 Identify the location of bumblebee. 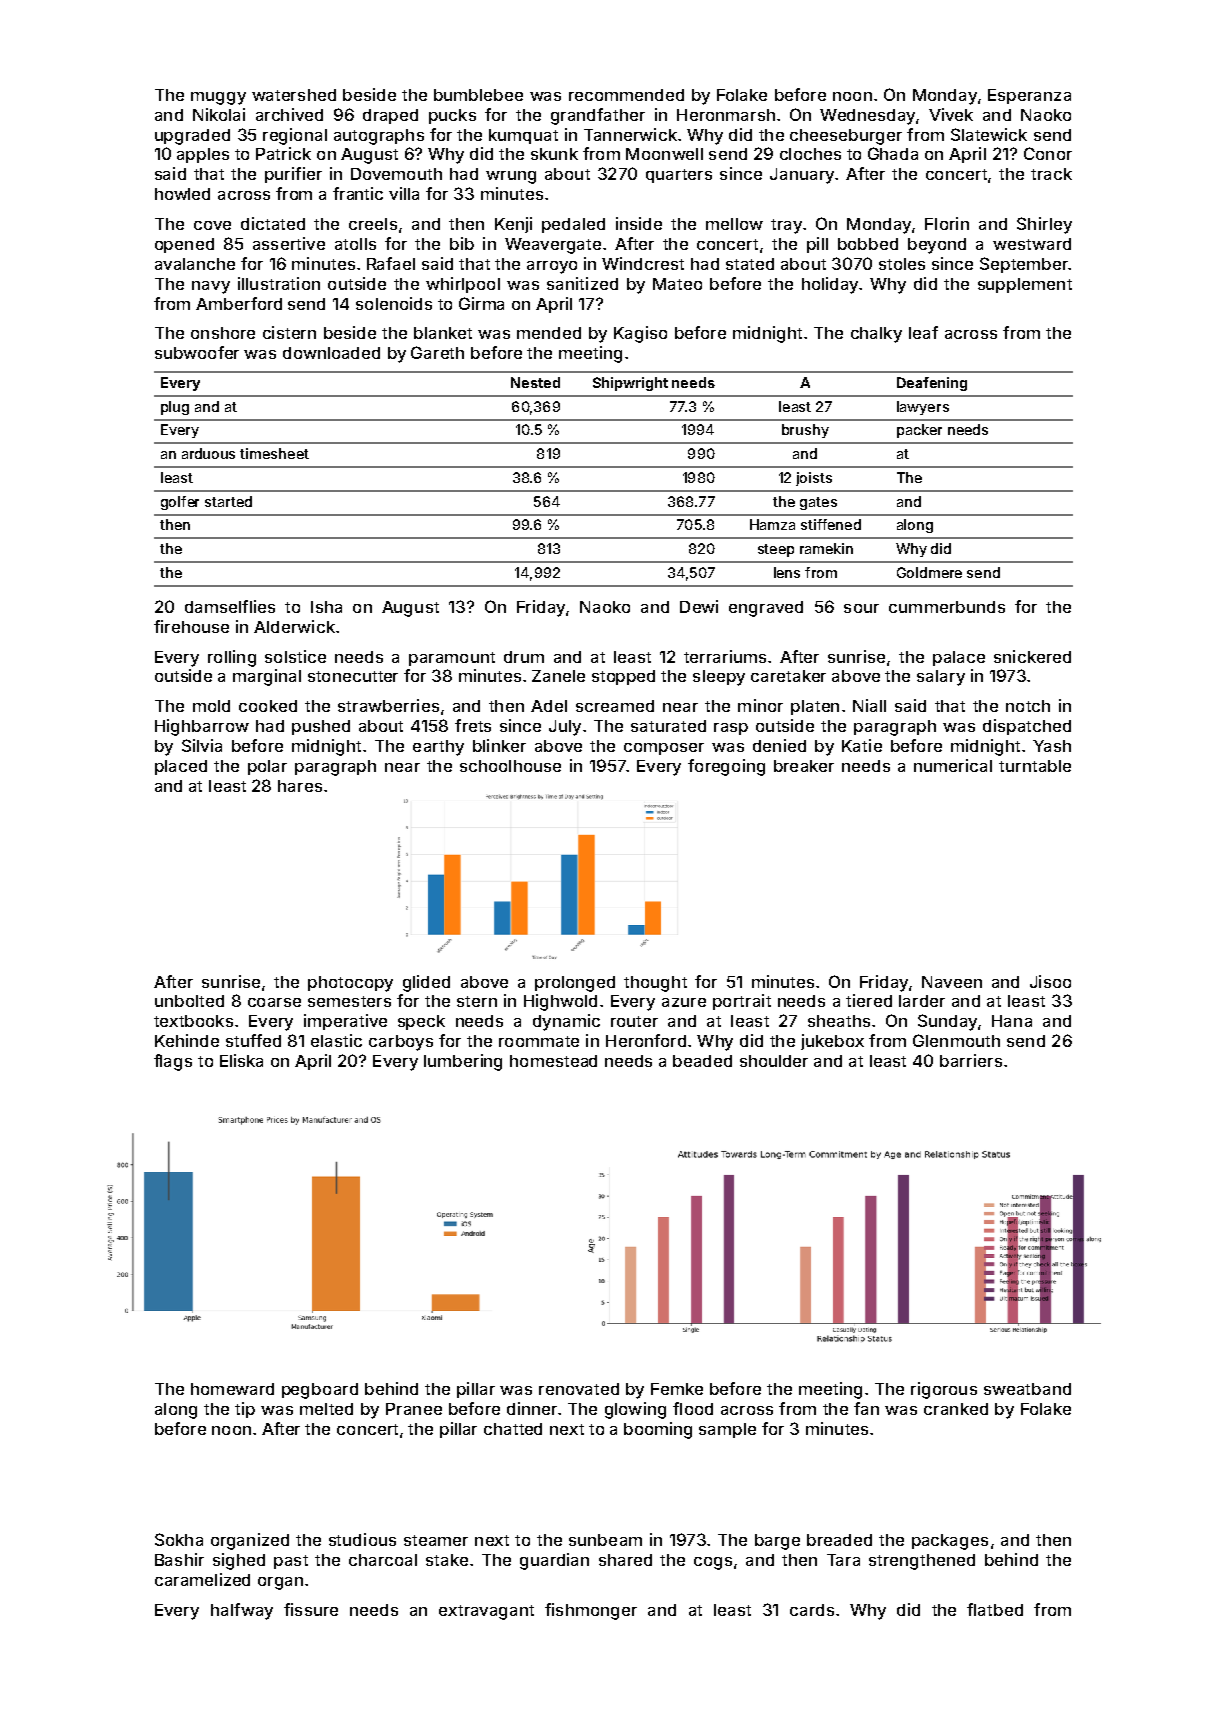
(478, 95).
